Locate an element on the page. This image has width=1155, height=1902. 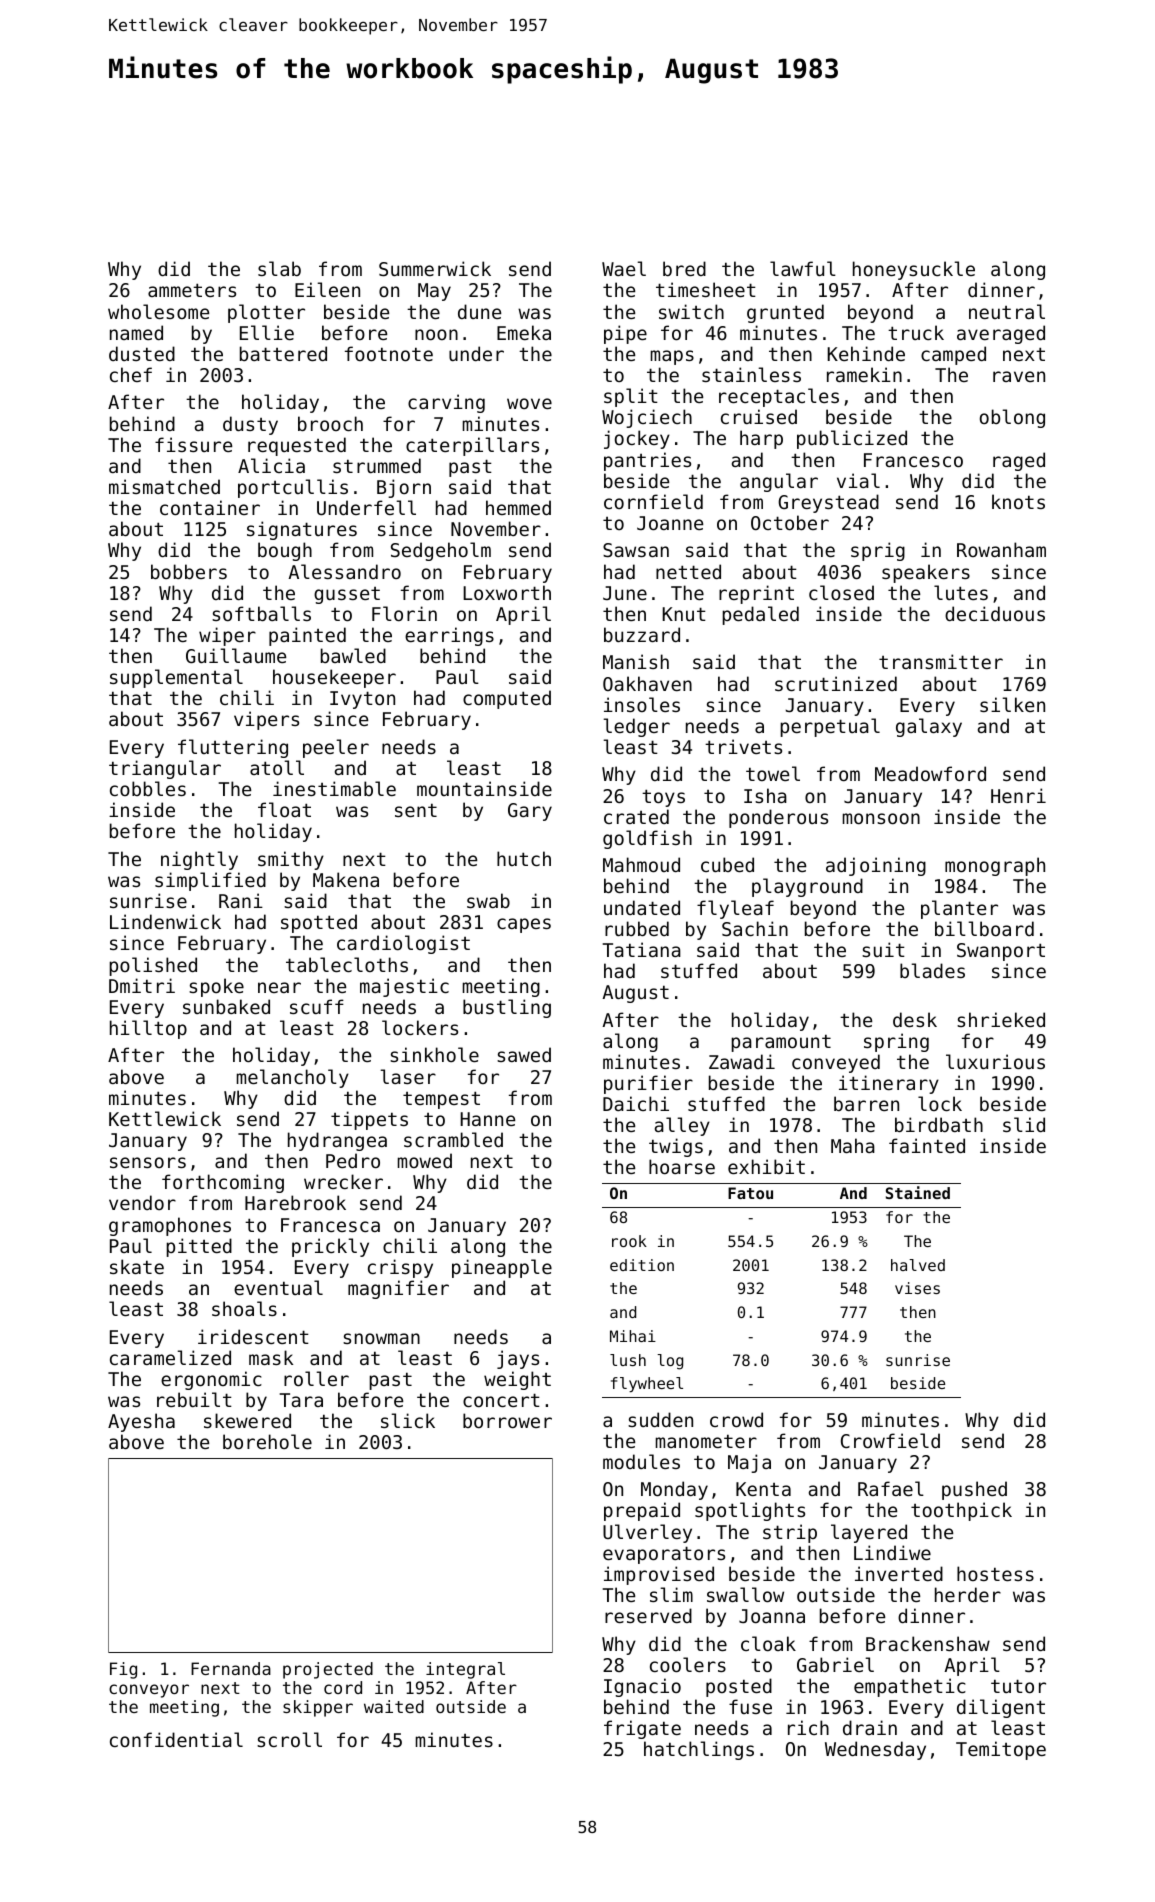
Emeka is located at coordinates (524, 332).
